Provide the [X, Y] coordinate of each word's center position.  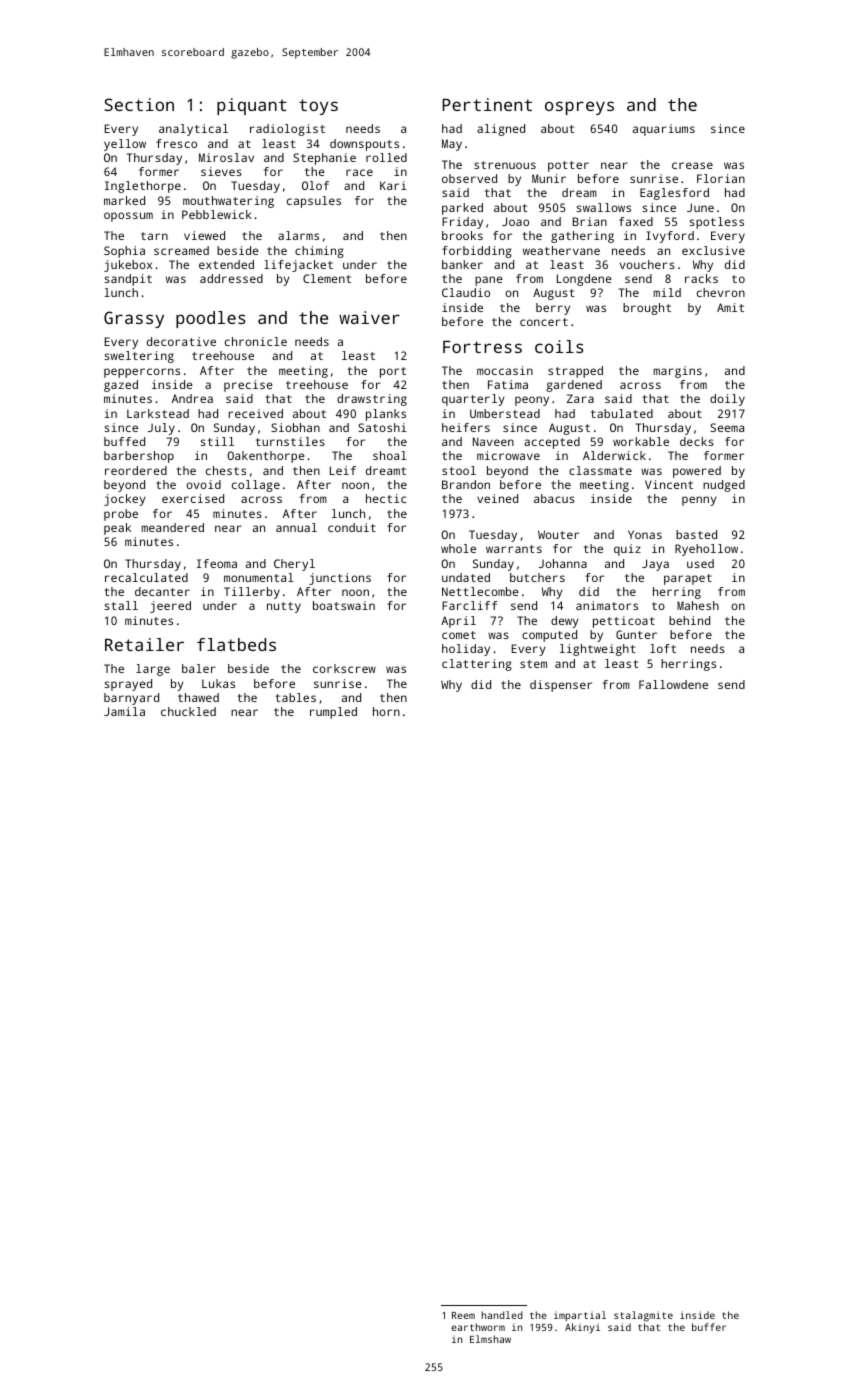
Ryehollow [706, 550]
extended [226, 264]
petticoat [624, 622]
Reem [463, 1315]
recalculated [146, 577]
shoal [390, 455]
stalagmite [643, 1316]
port [393, 372]
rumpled [333, 713]
